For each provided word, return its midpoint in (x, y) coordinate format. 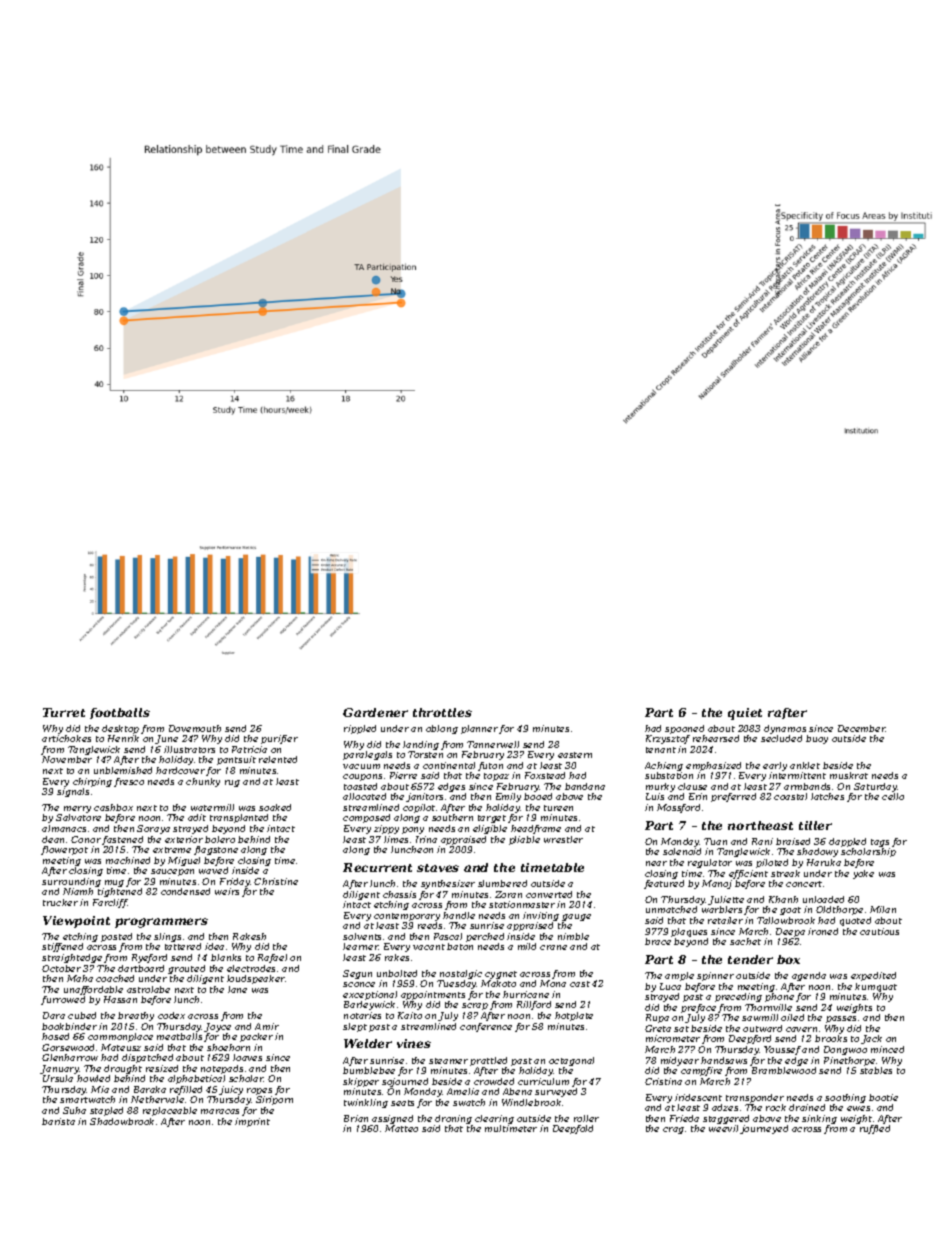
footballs (120, 713)
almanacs (64, 828)
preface (698, 1008)
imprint (252, 1122)
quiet (745, 714)
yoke (863, 874)
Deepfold (573, 1129)
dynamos (785, 729)
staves (438, 868)
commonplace (120, 1037)
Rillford (534, 1005)
